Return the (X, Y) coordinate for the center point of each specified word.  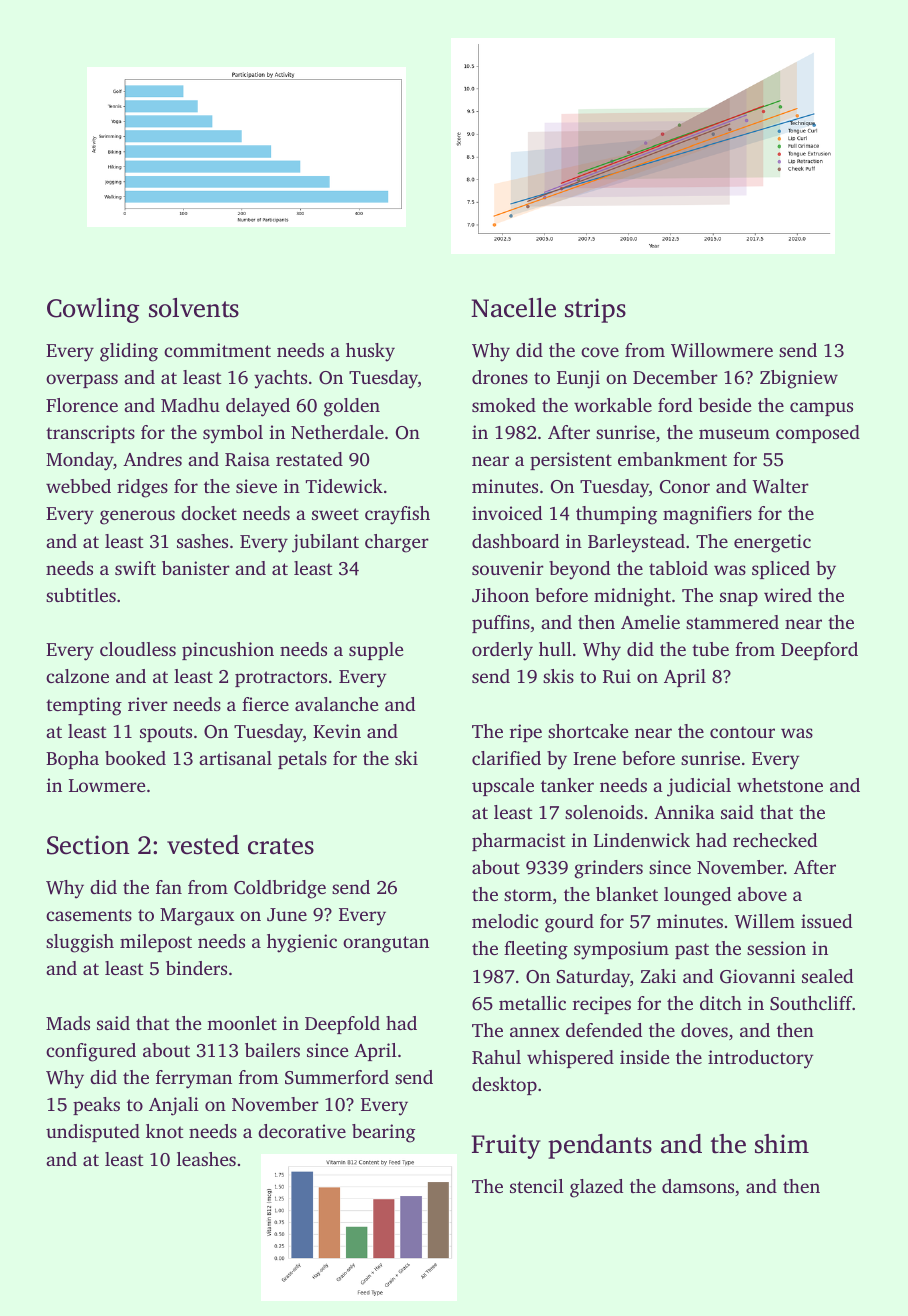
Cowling (93, 310)
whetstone (780, 785)
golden (352, 407)
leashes (206, 1159)
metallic (532, 1003)
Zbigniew (799, 379)
